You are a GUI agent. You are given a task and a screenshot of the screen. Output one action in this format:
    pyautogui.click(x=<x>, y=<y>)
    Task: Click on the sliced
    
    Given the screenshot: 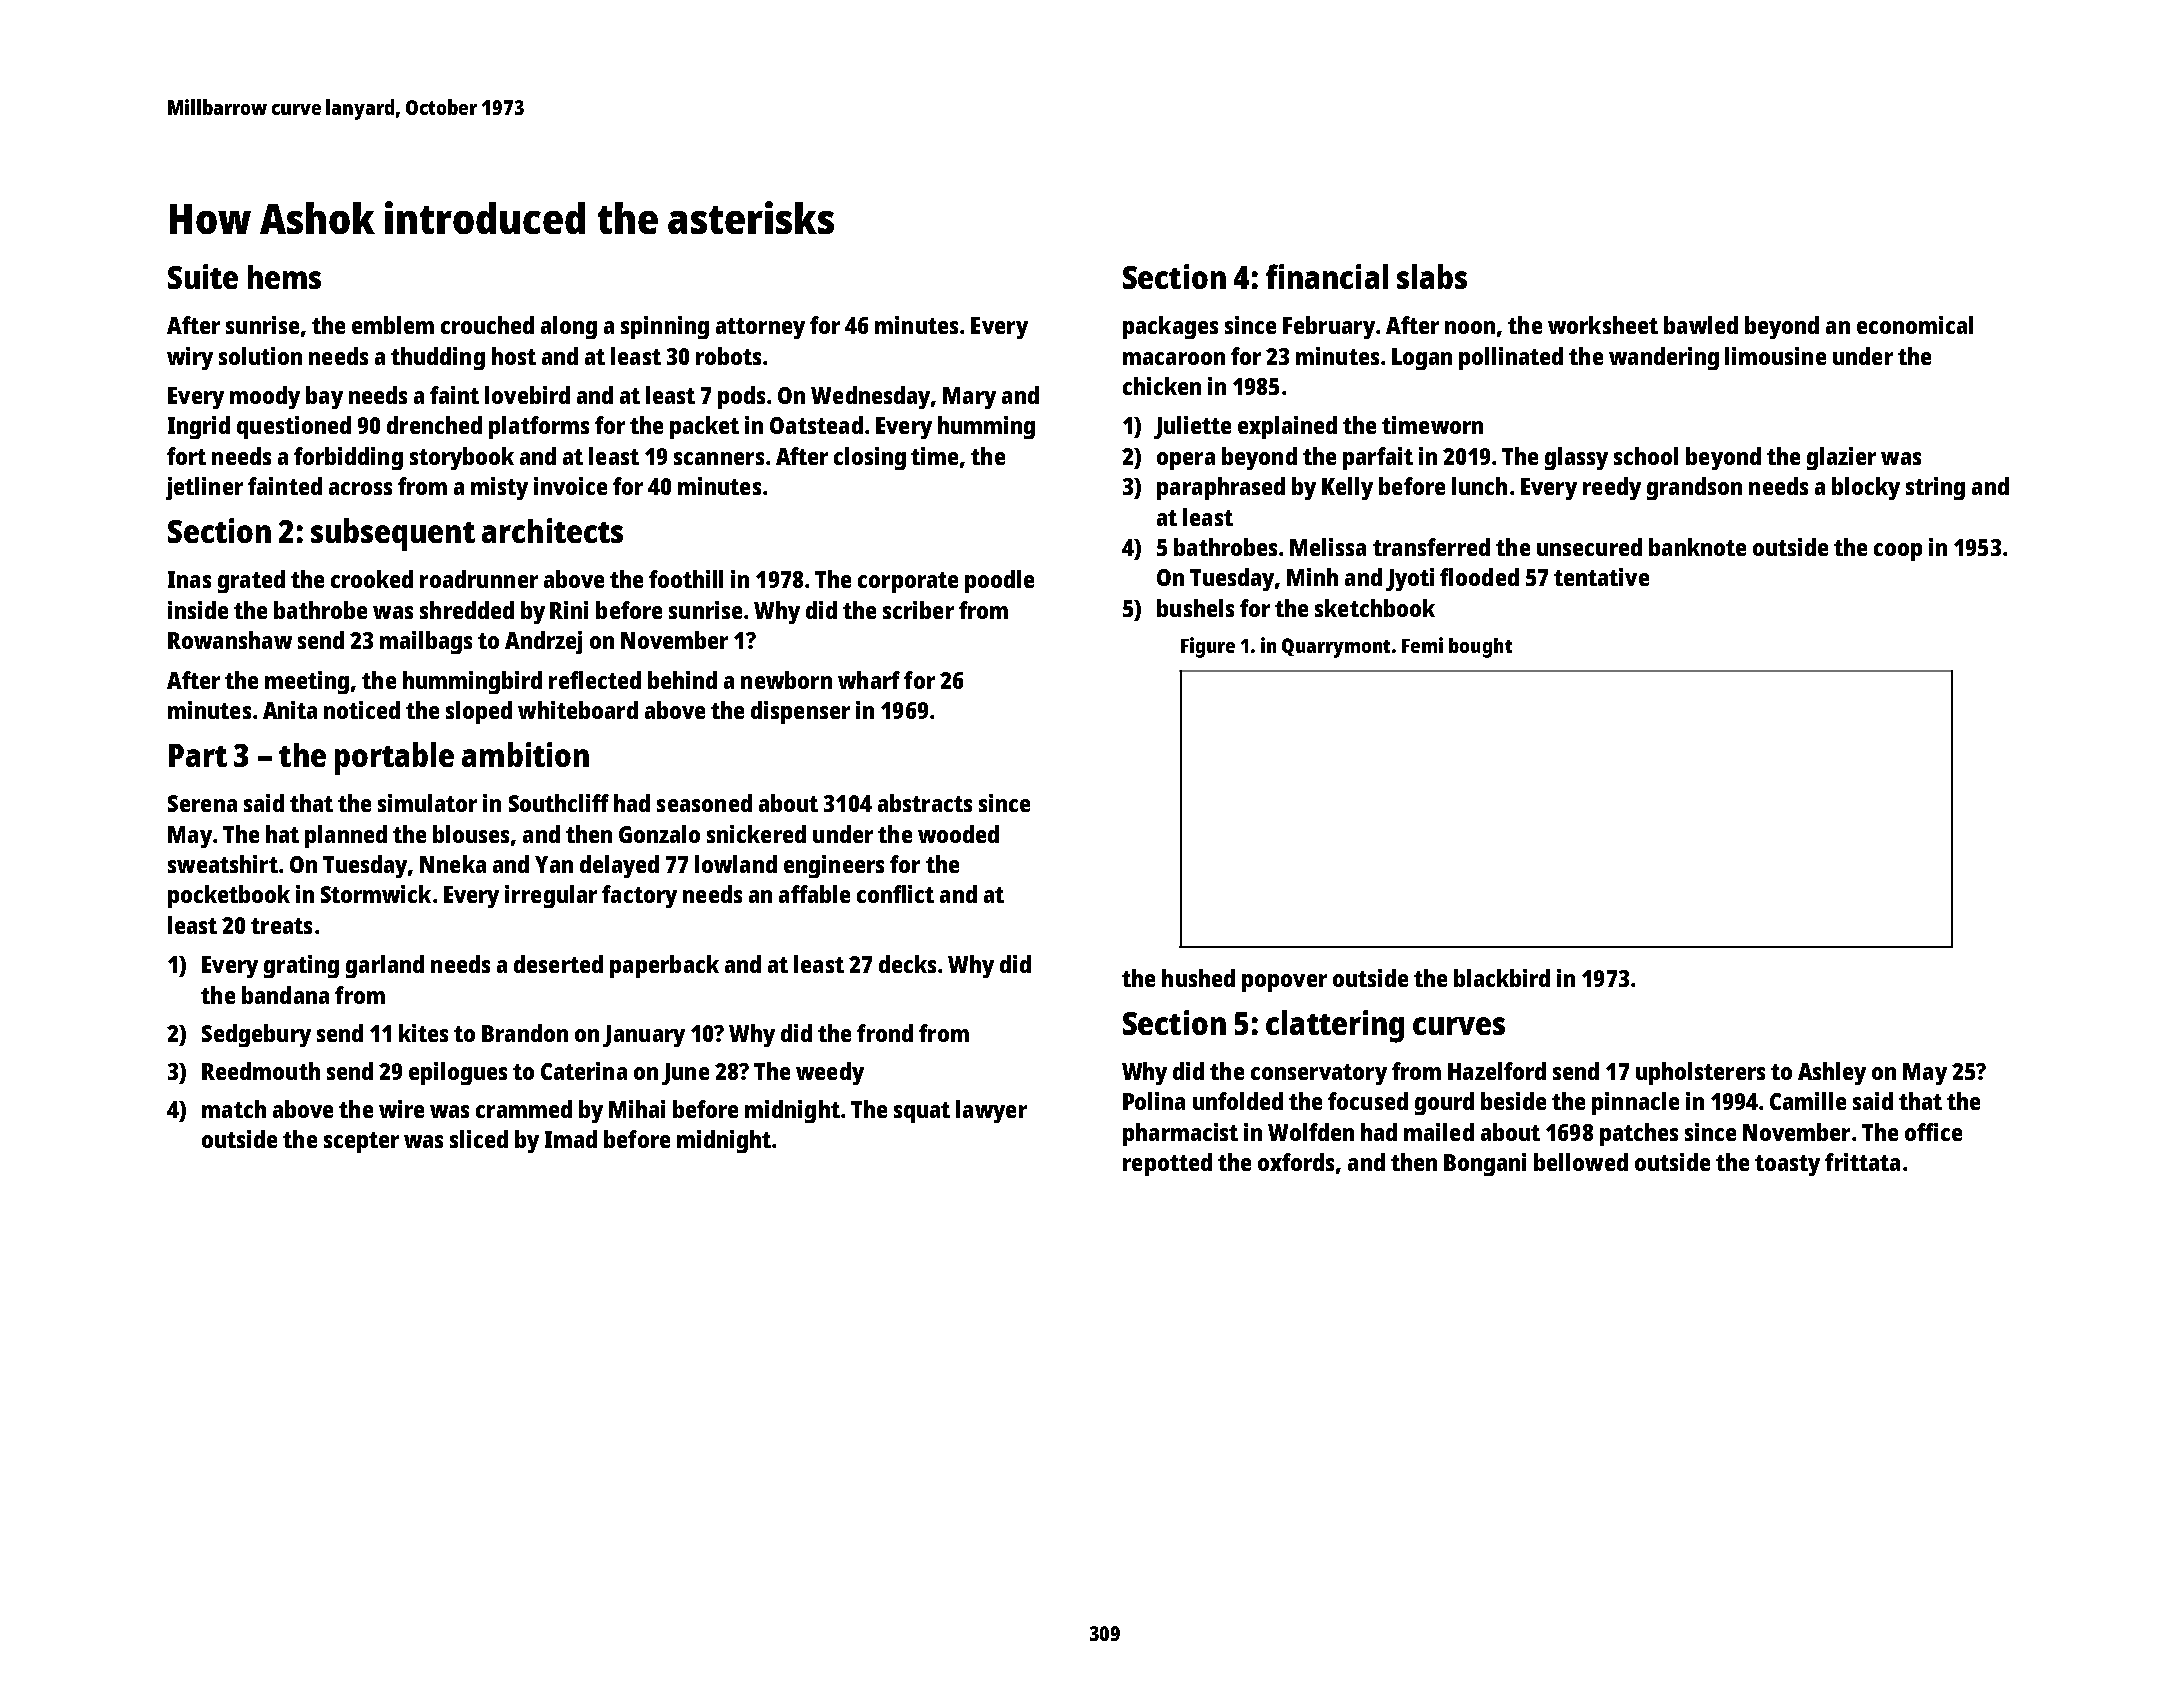 What is the action you would take?
    pyautogui.click(x=479, y=1139)
